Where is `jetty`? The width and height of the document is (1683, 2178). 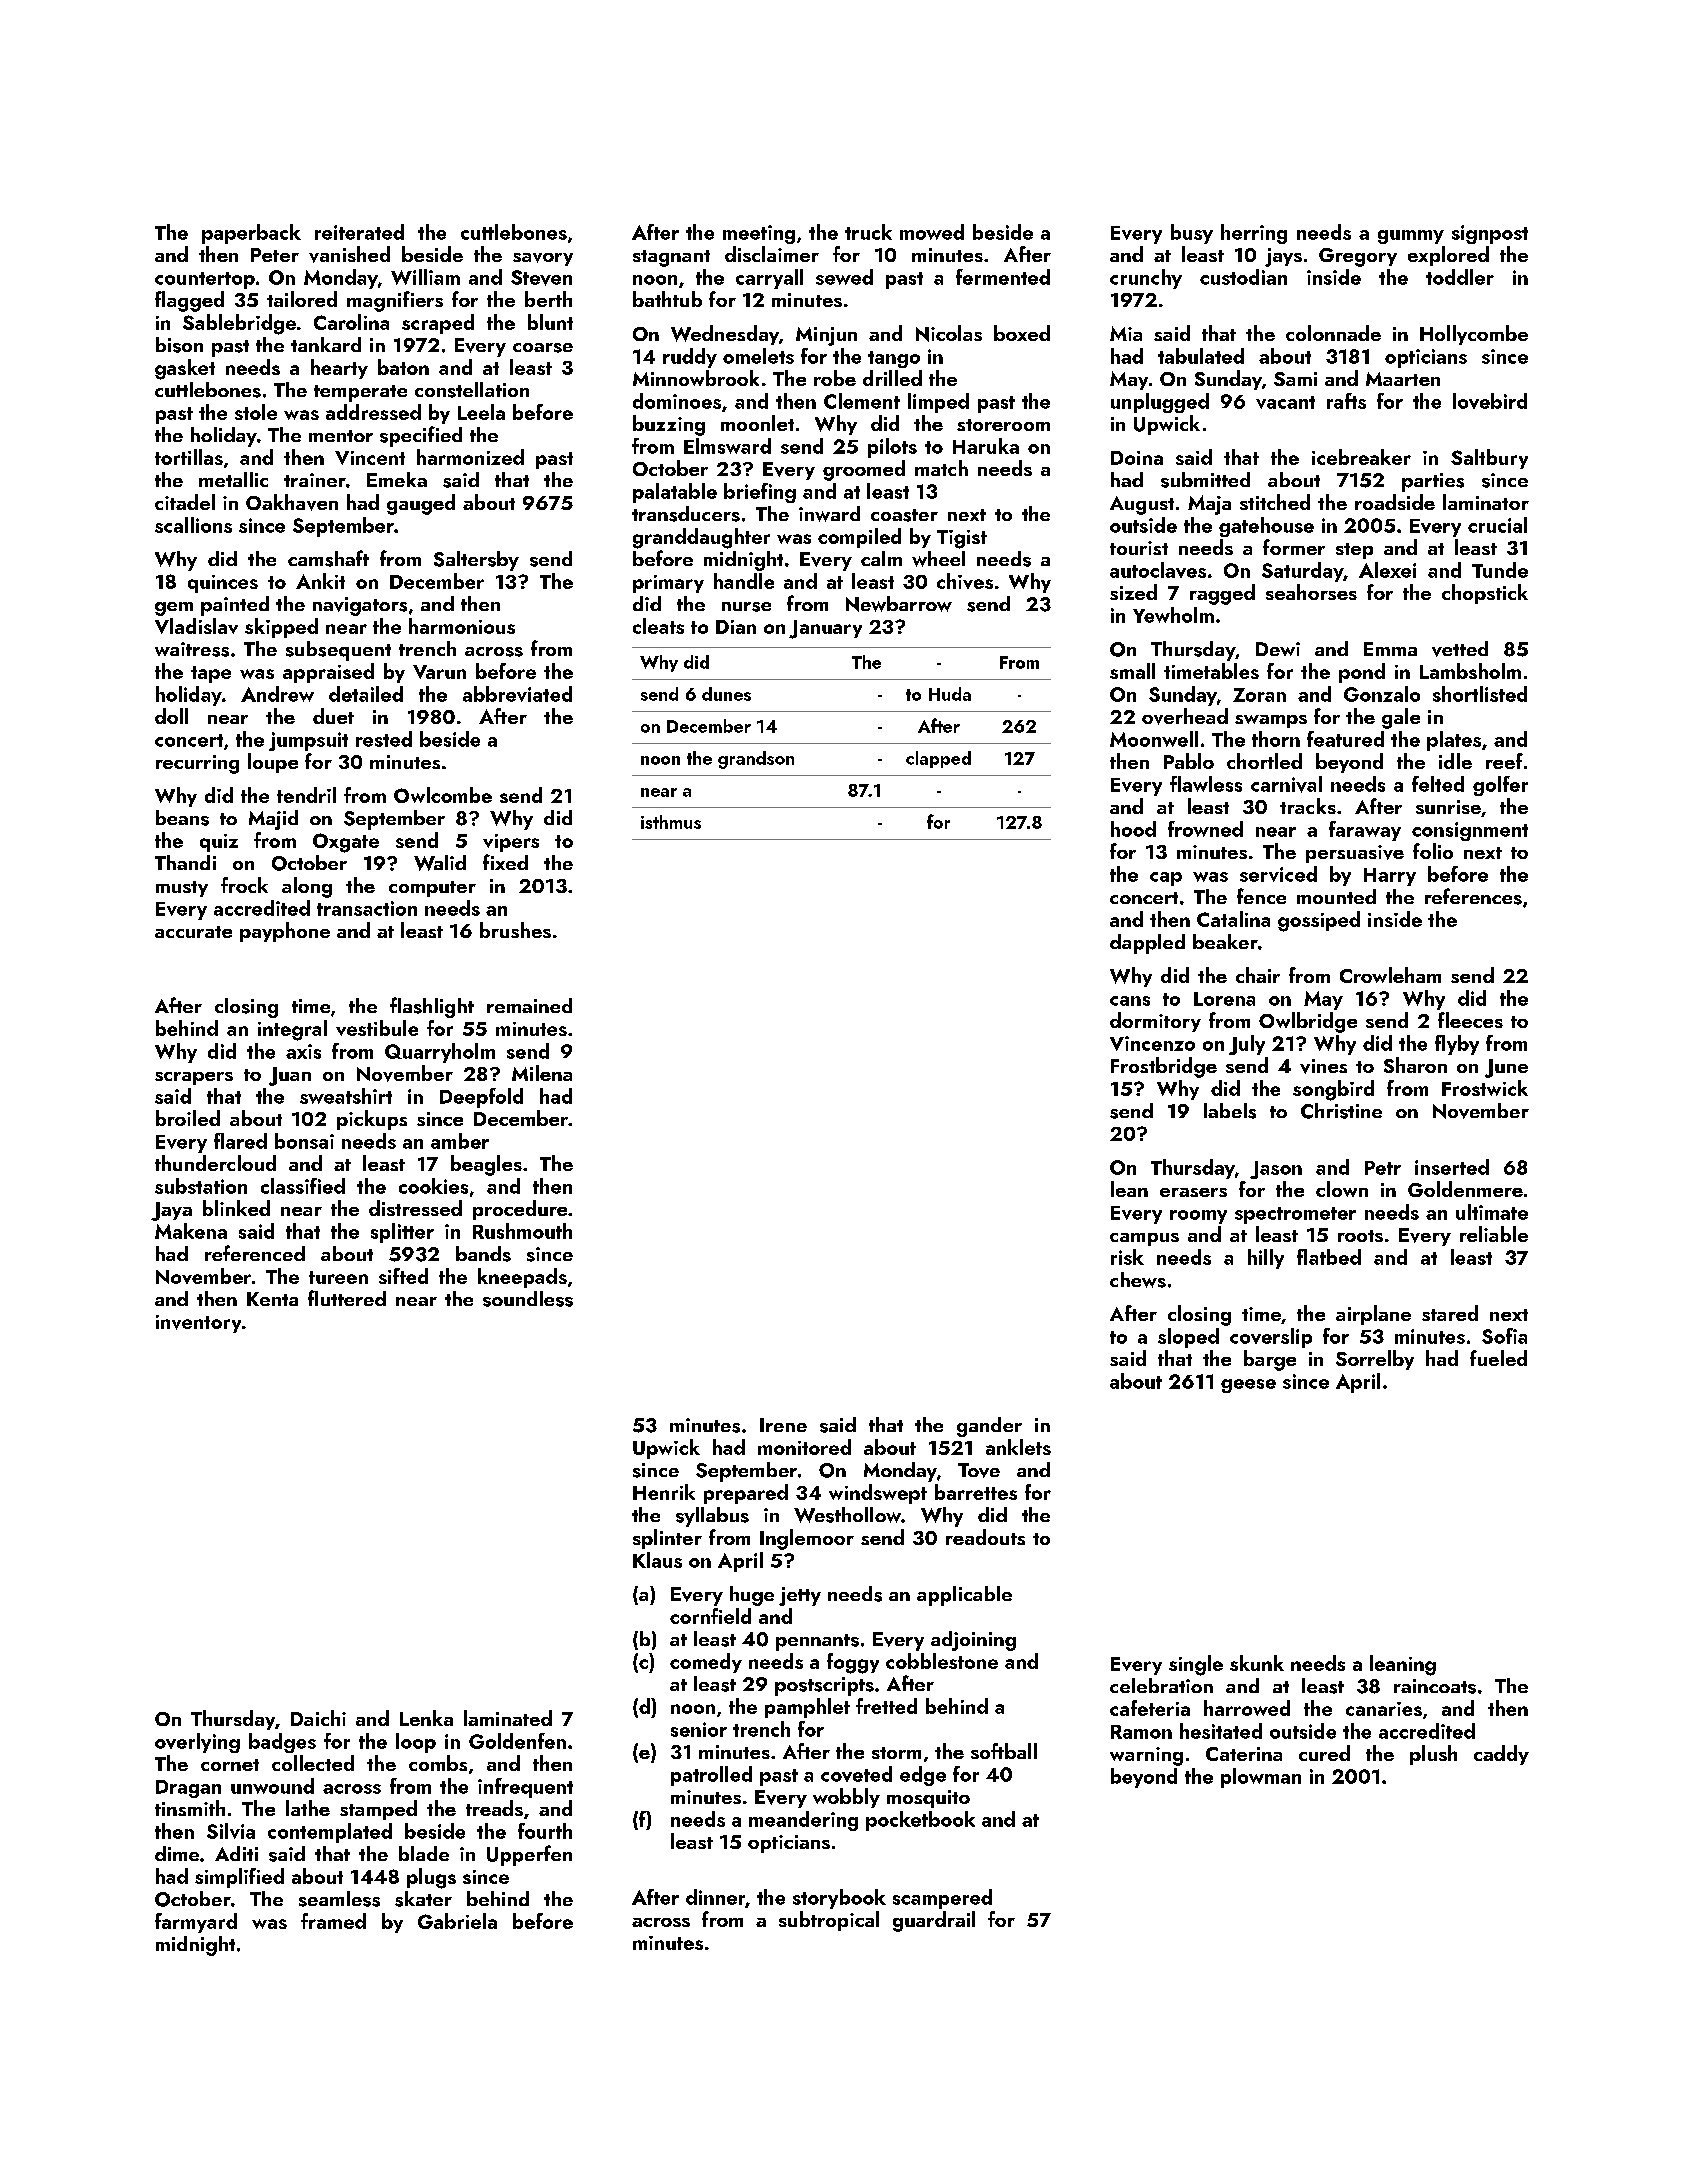
jetty is located at coordinates (800, 1596).
